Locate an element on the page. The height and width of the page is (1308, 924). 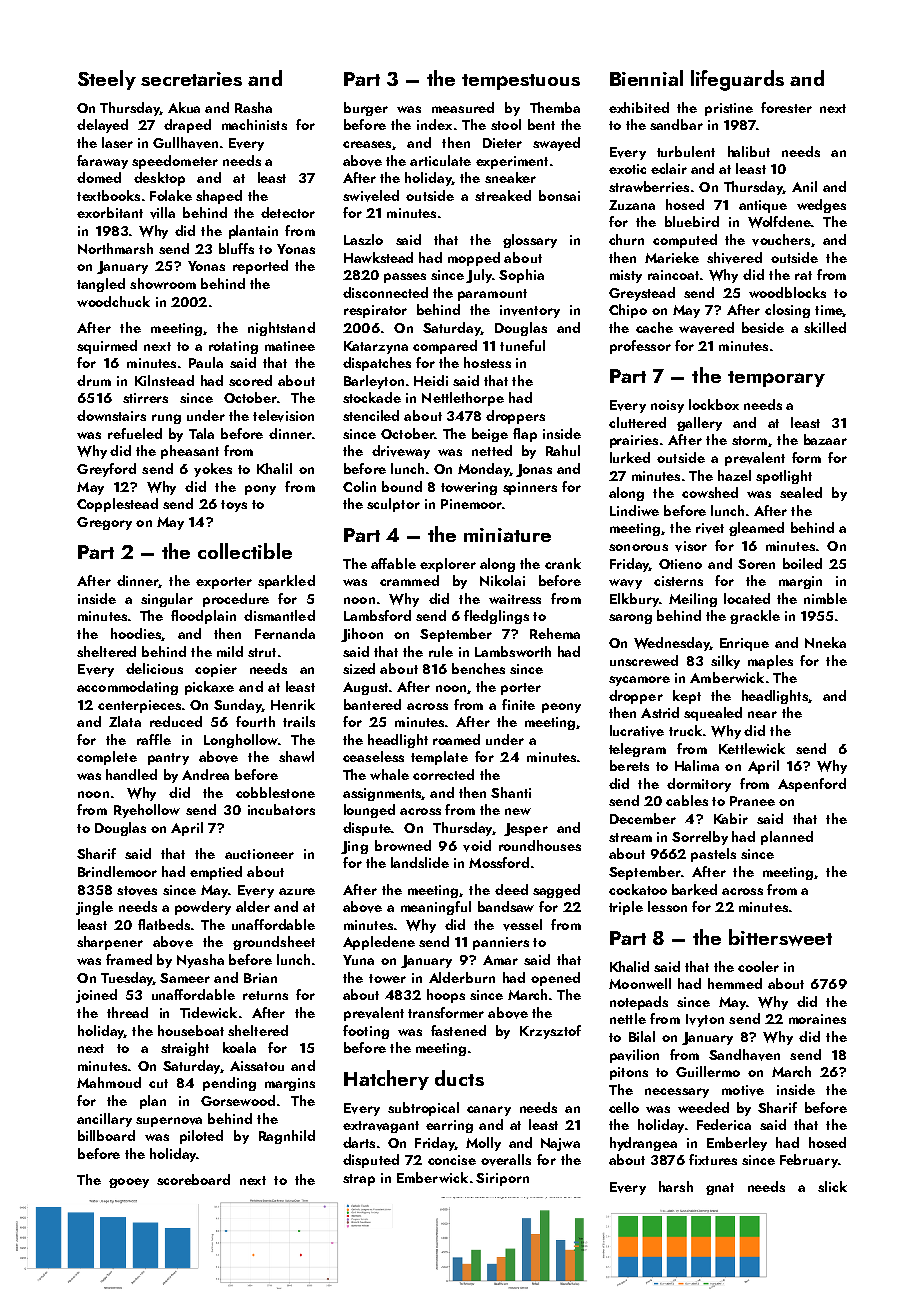
beside is located at coordinates (763, 327).
